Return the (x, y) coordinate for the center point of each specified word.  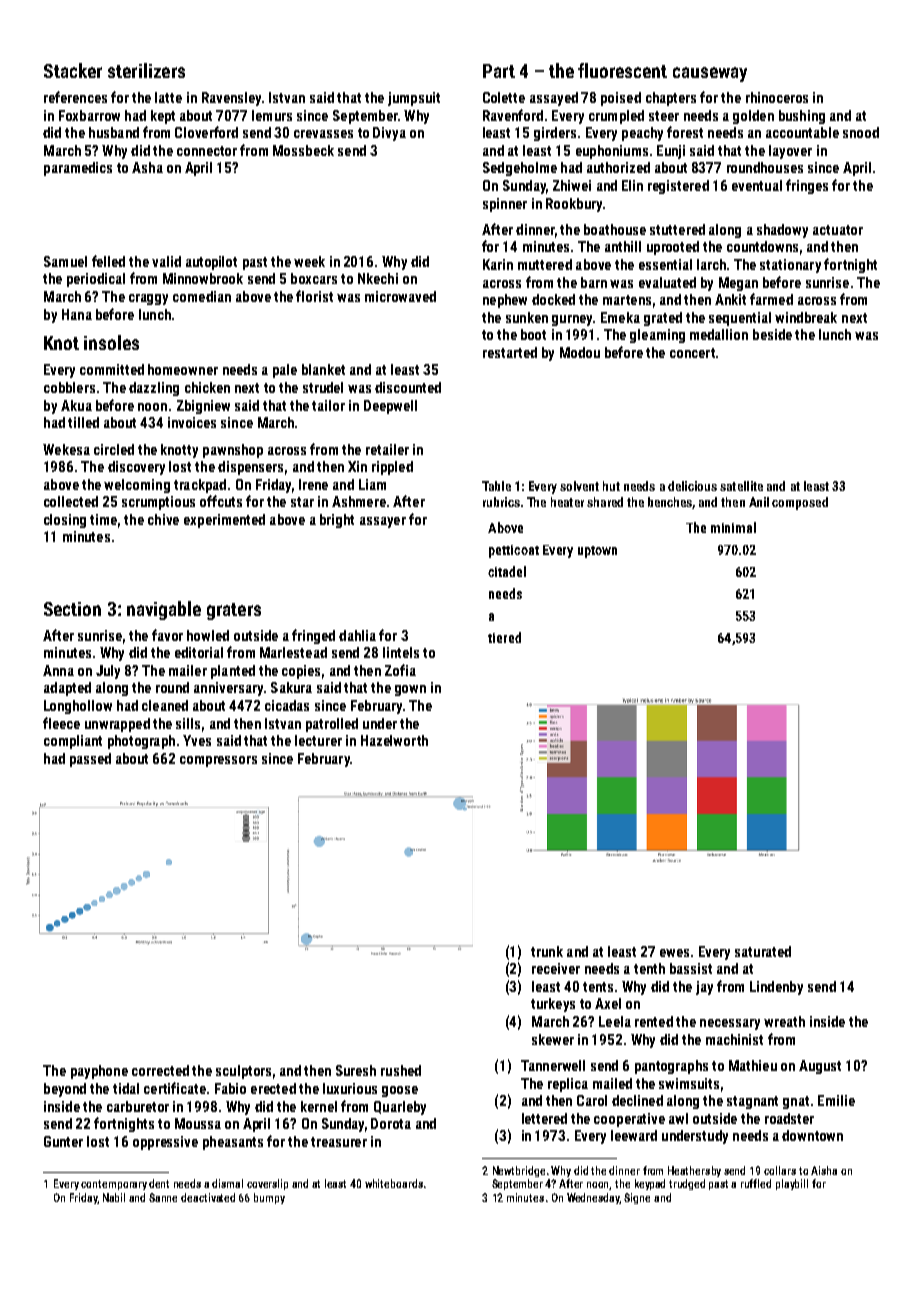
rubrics (501, 502)
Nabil (114, 1197)
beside (772, 334)
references (75, 97)
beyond (65, 1090)
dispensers (250, 468)
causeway (710, 74)
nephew (505, 301)
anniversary (228, 689)
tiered (504, 637)
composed (800, 503)
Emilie (836, 1100)
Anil (759, 502)
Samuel (65, 261)
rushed (401, 1070)
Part (499, 71)
